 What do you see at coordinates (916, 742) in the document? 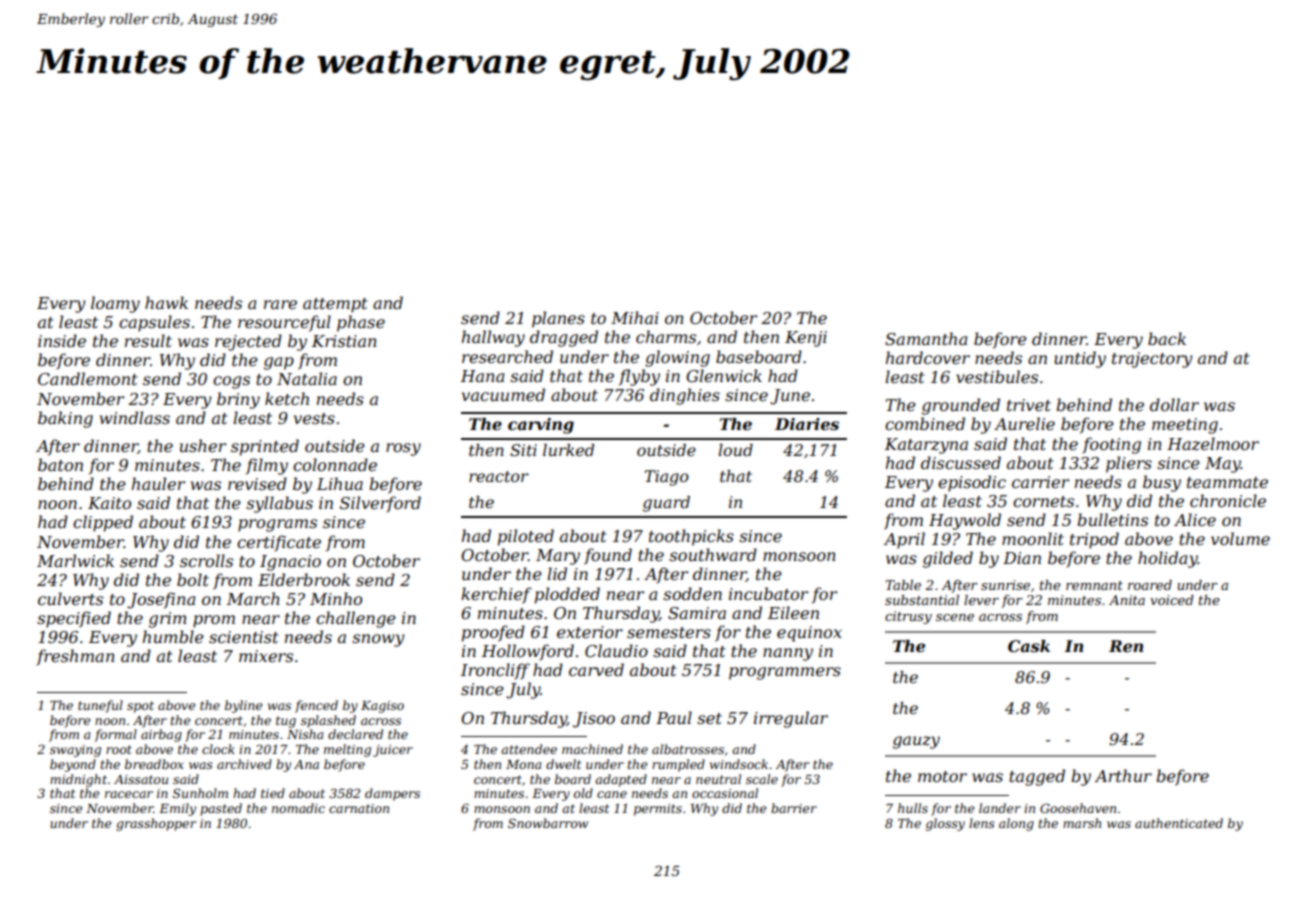
I see `gauzy` at bounding box center [916, 742].
